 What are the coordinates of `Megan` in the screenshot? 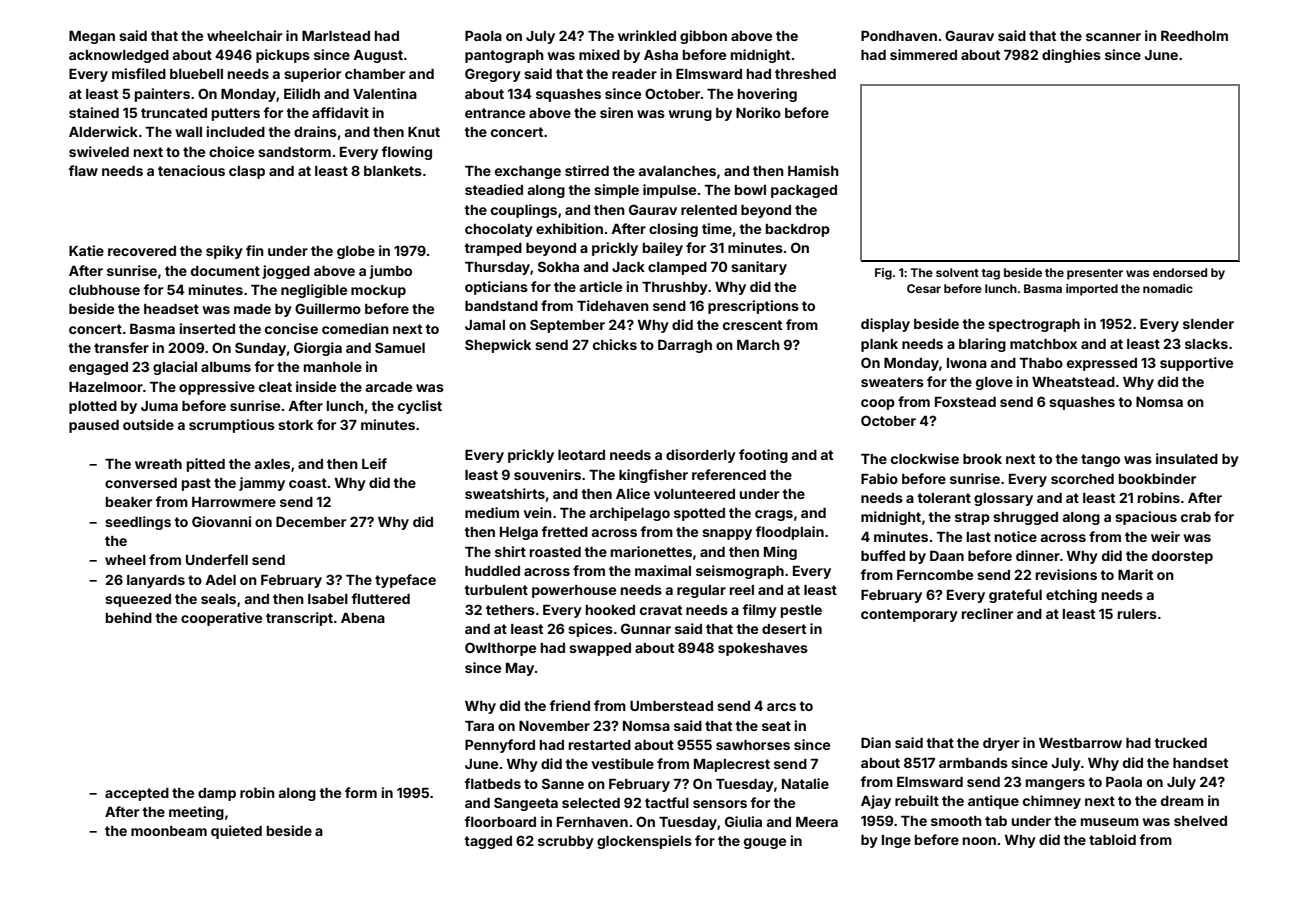 It's located at (92, 37).
